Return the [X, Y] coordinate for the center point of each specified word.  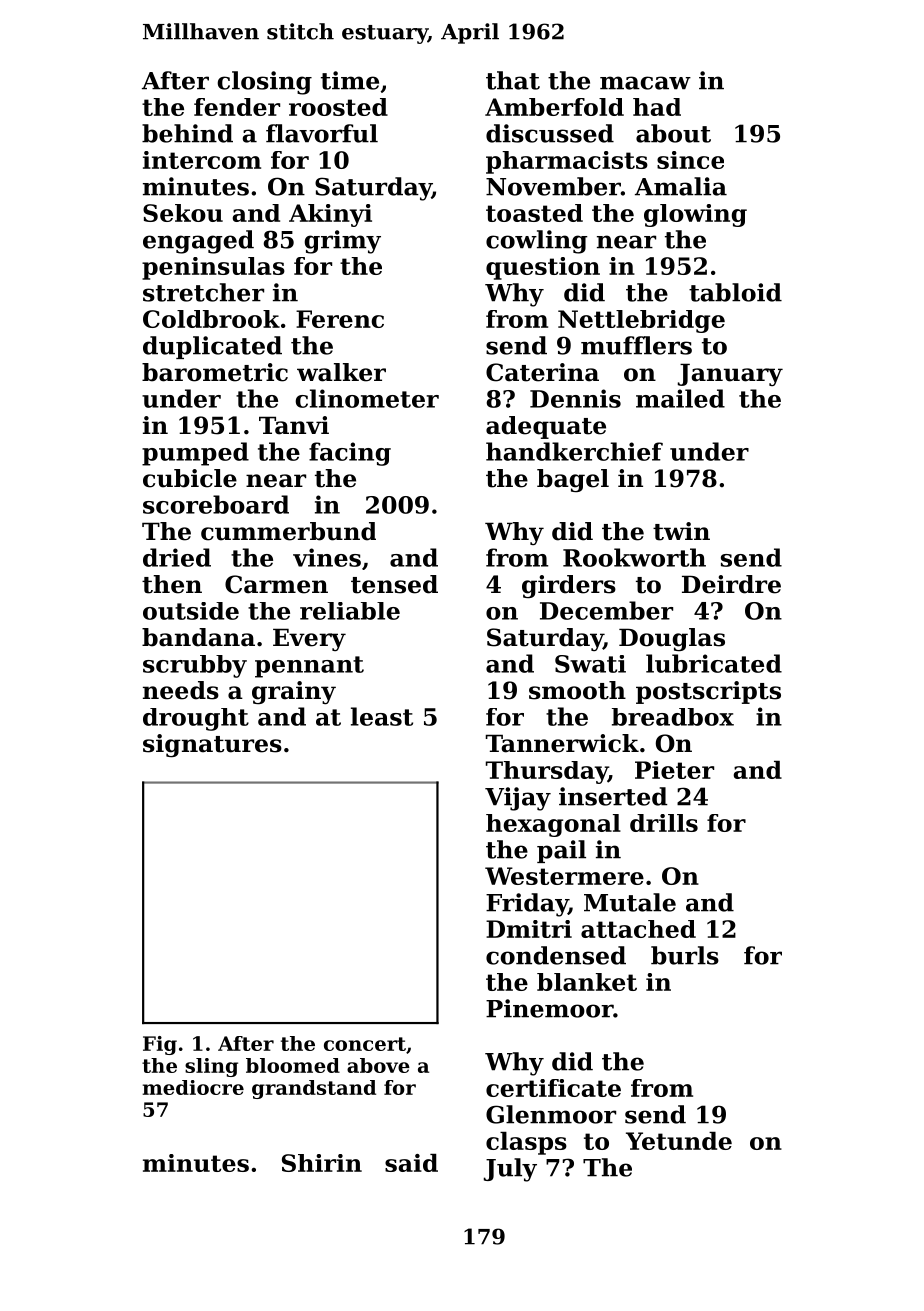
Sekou [183, 213]
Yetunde [679, 1141]
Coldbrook [211, 319]
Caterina [542, 372]
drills [664, 823]
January [730, 374]
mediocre [193, 1087]
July [510, 1170]
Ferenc [340, 319]
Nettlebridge [641, 321]
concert [365, 1044]
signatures [212, 746]
